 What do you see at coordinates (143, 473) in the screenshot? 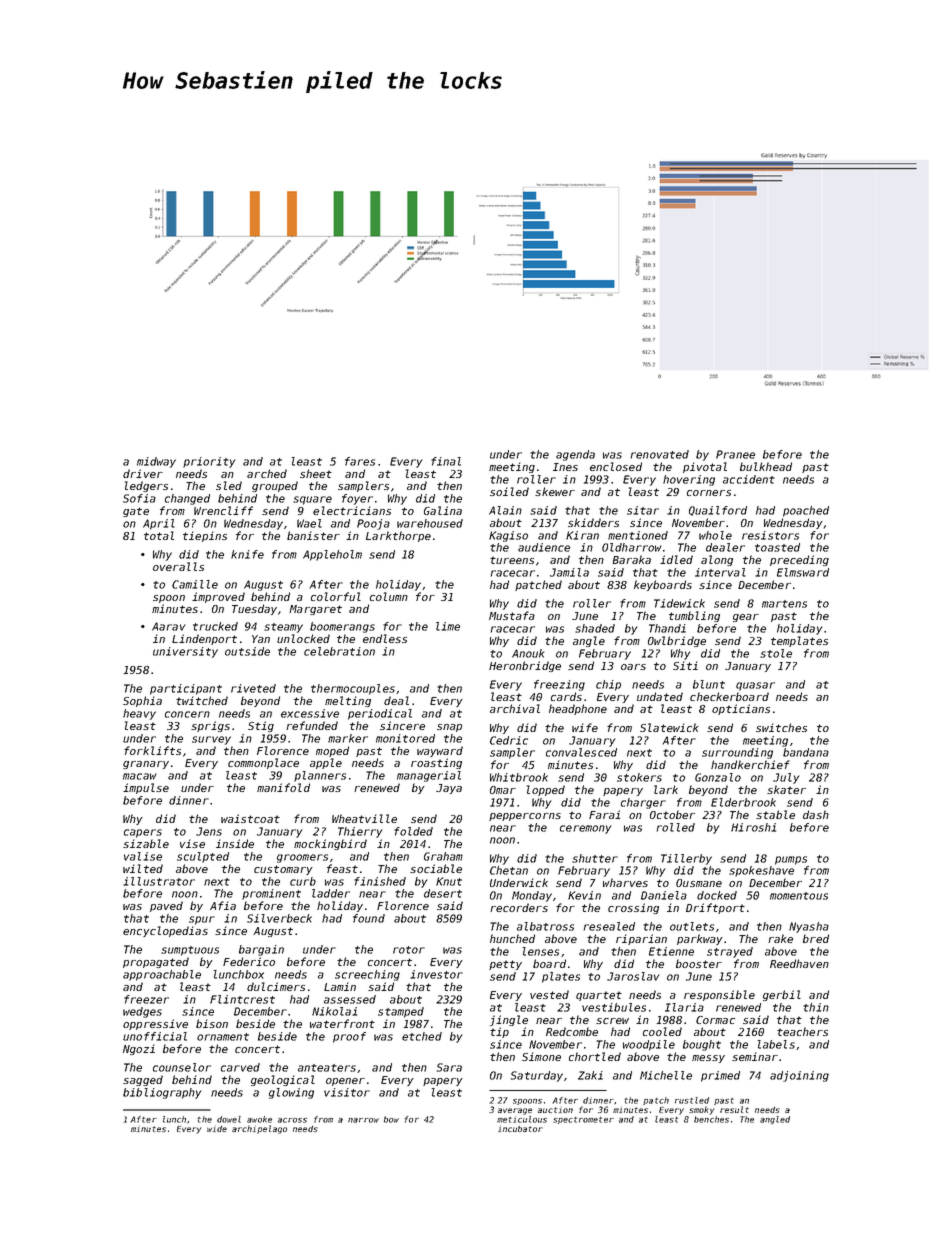
I see `driver` at bounding box center [143, 473].
